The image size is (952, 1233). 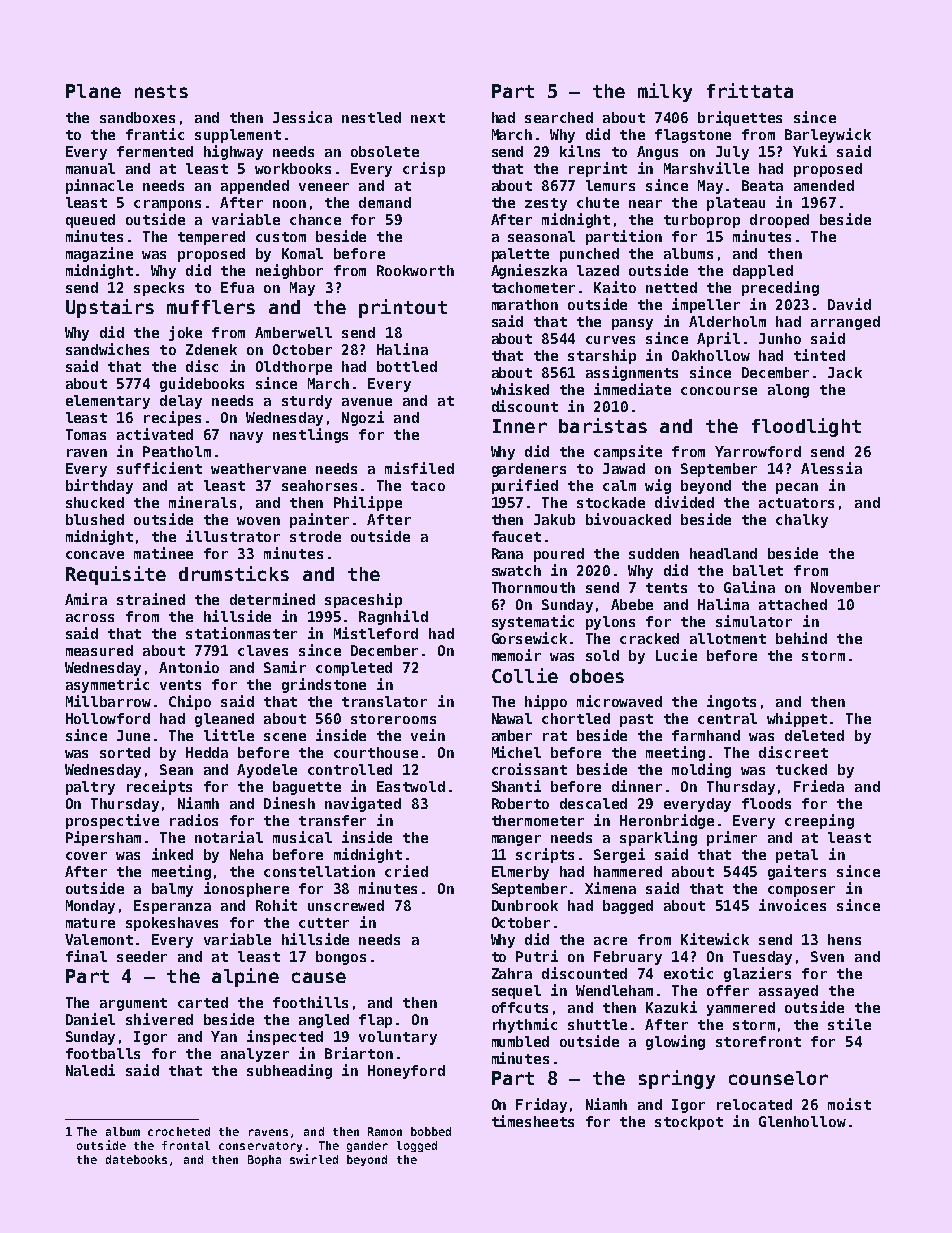 I want to click on systematic, so click(x=533, y=622).
